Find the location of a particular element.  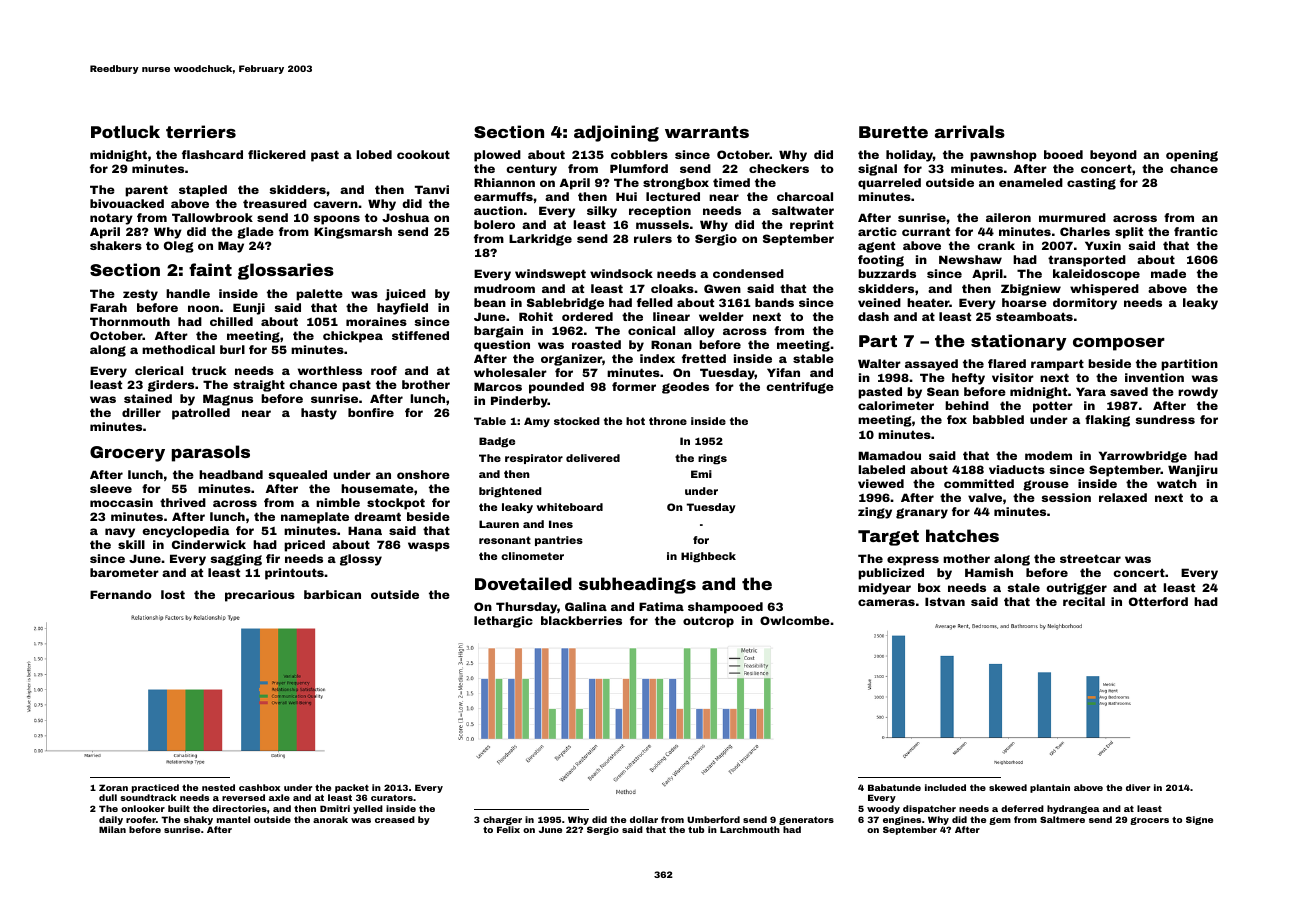

express is located at coordinates (913, 561).
